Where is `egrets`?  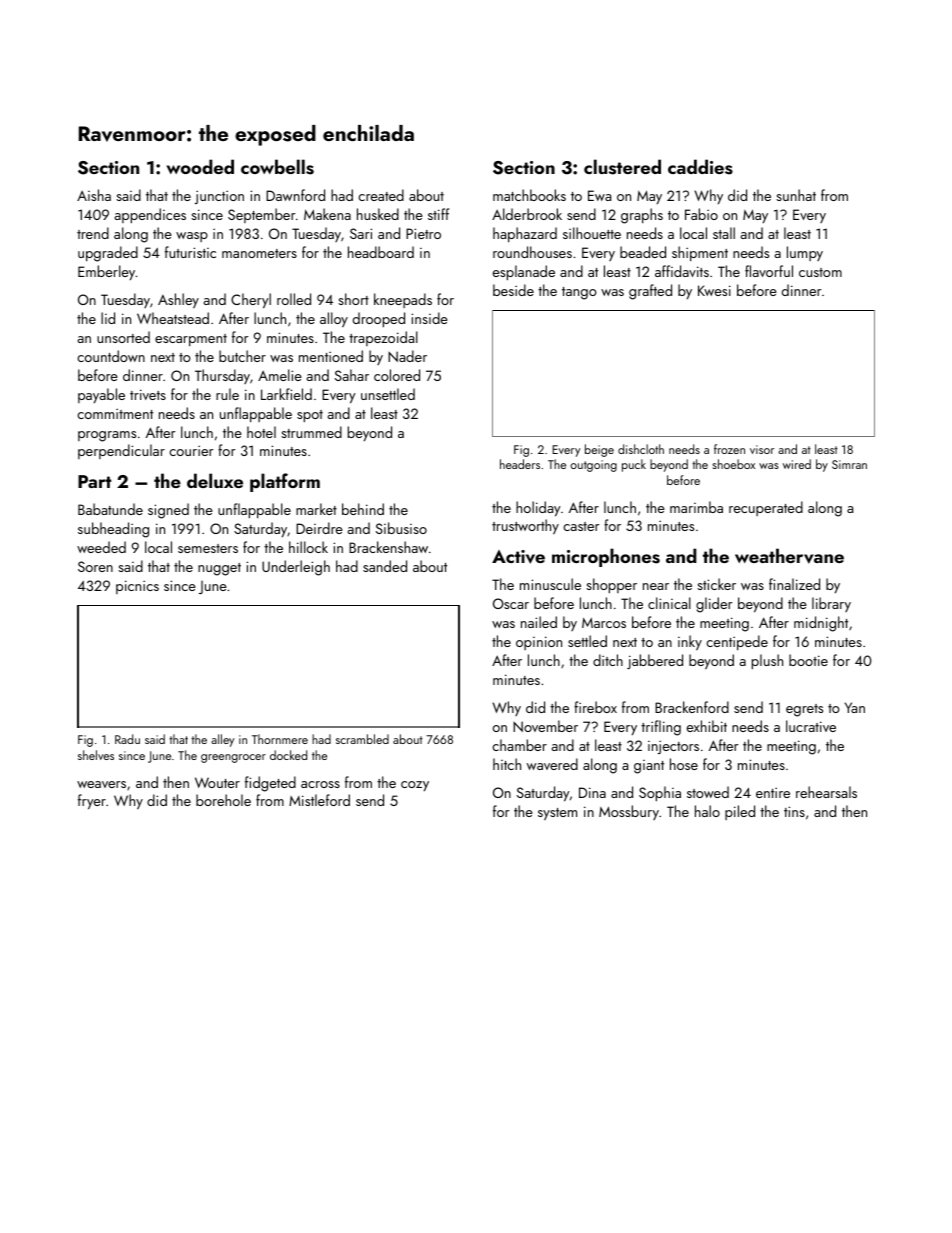
egrets is located at coordinates (804, 710).
